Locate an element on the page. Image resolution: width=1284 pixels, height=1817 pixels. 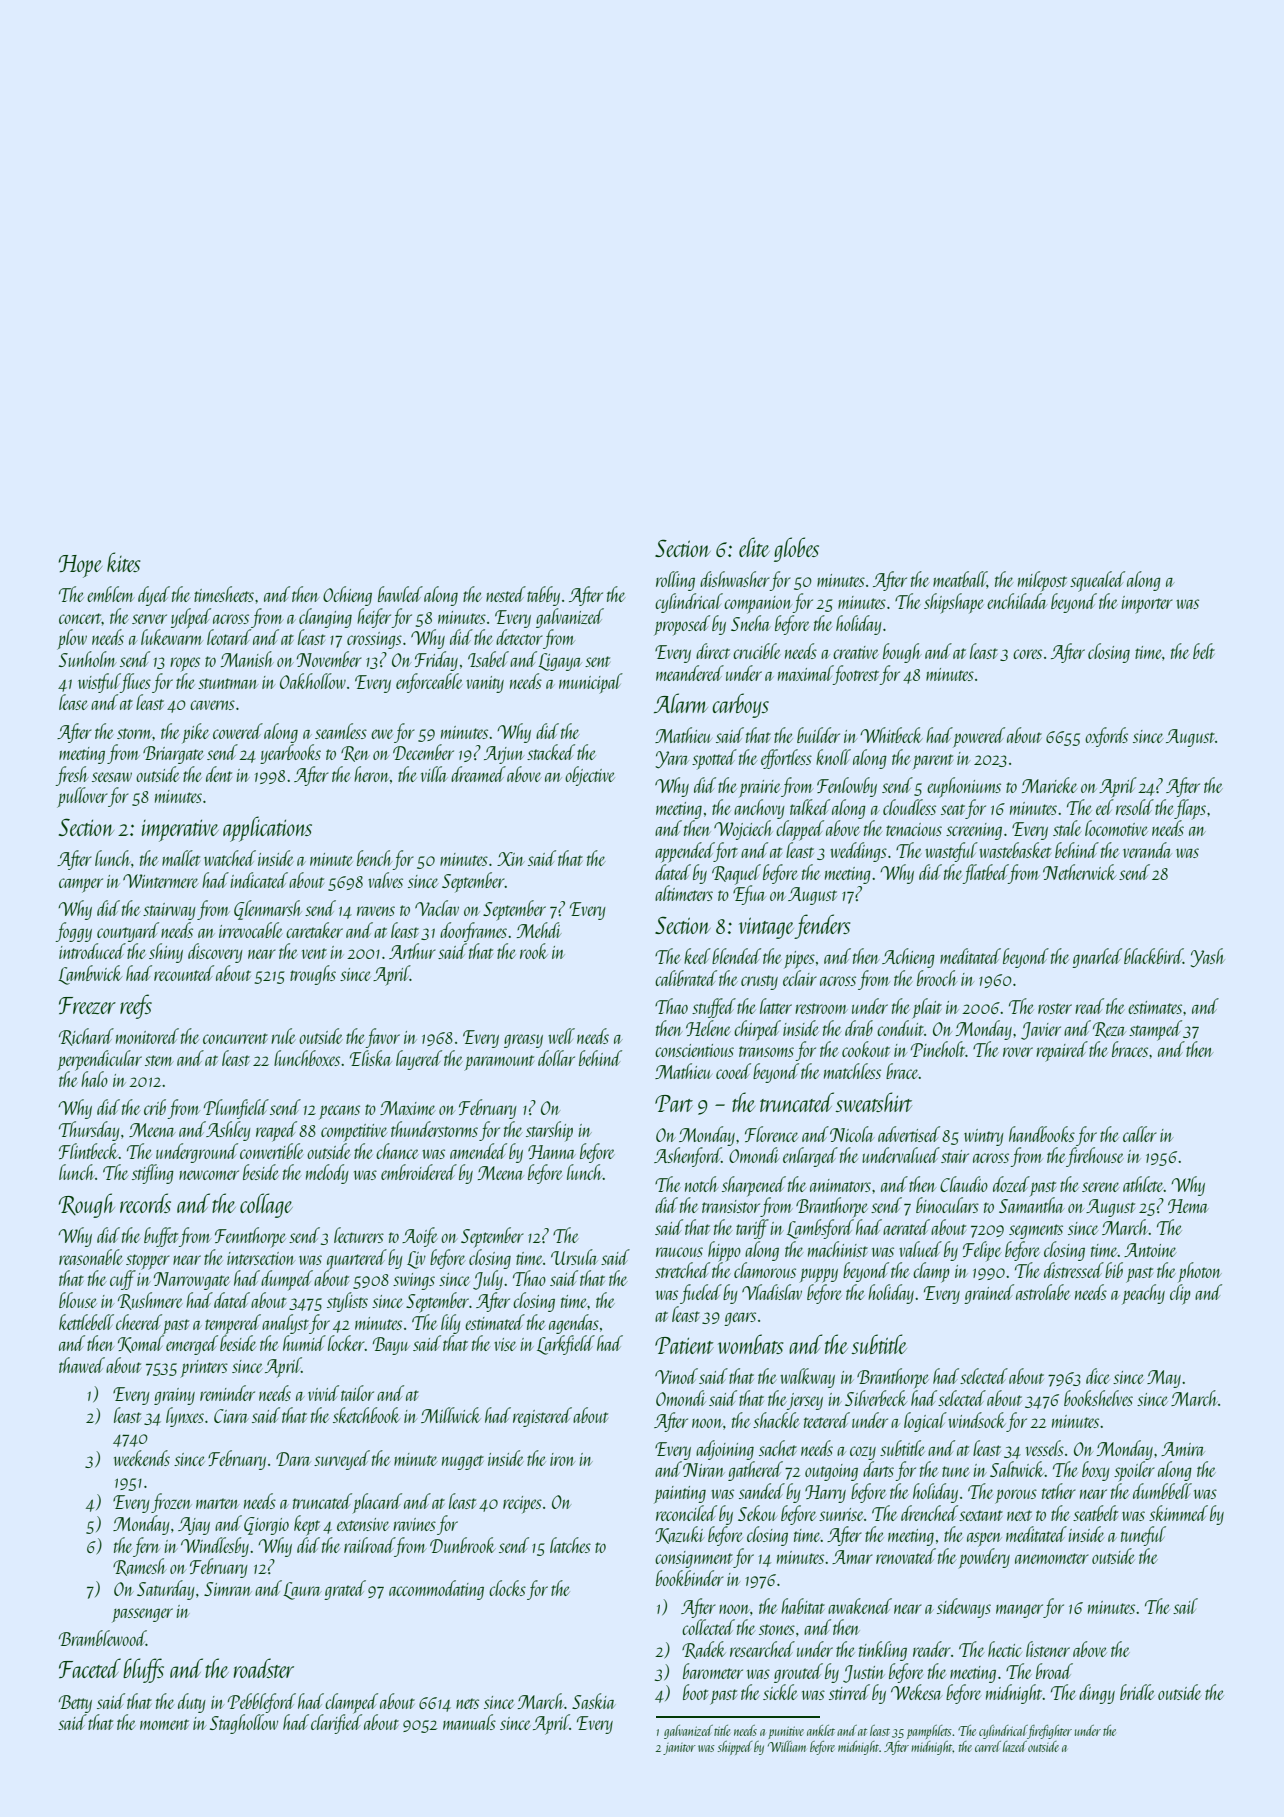
wastebasket is located at coordinates (1015, 850).
